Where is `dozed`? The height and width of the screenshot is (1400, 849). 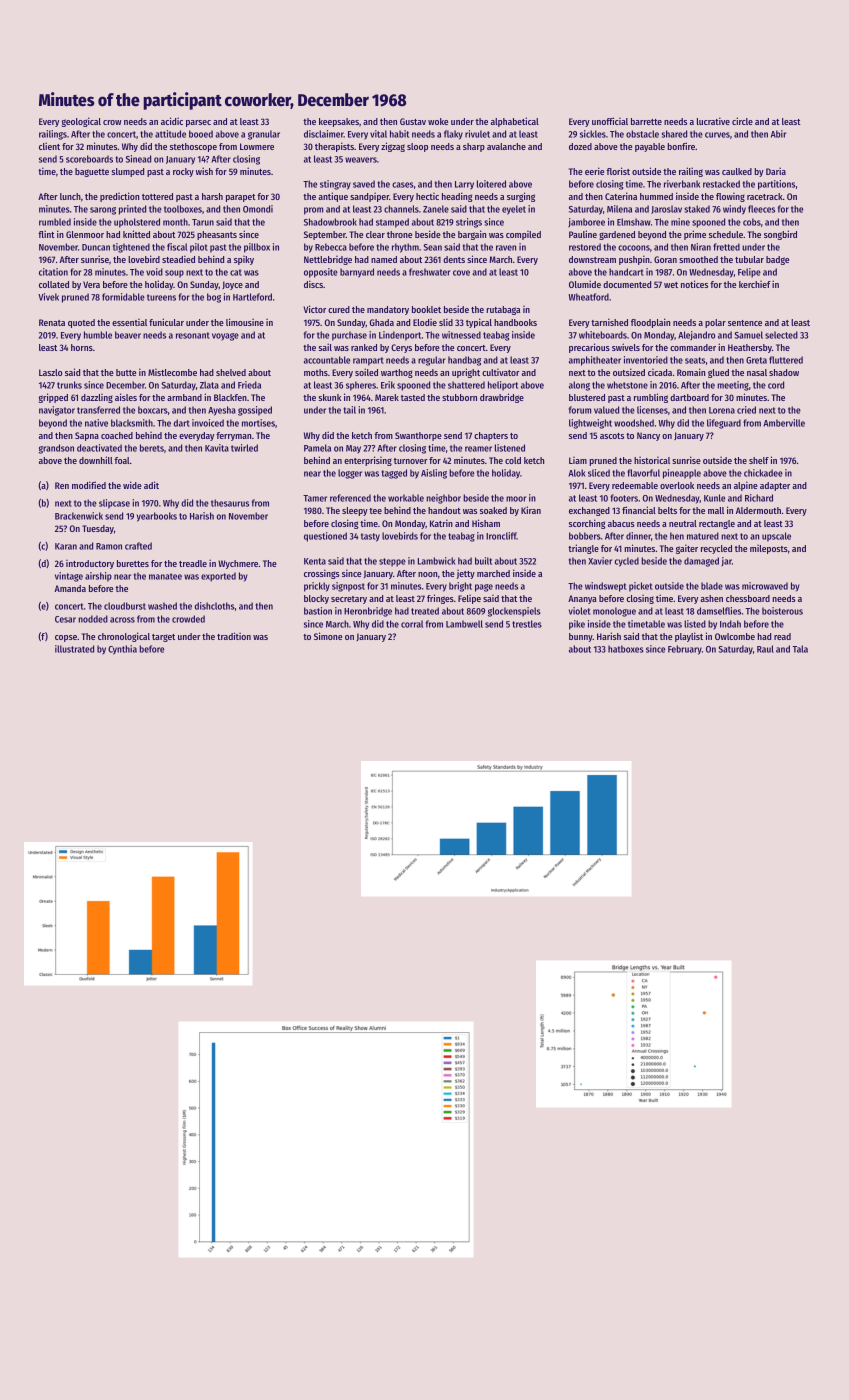
dozed is located at coordinates (580, 146).
